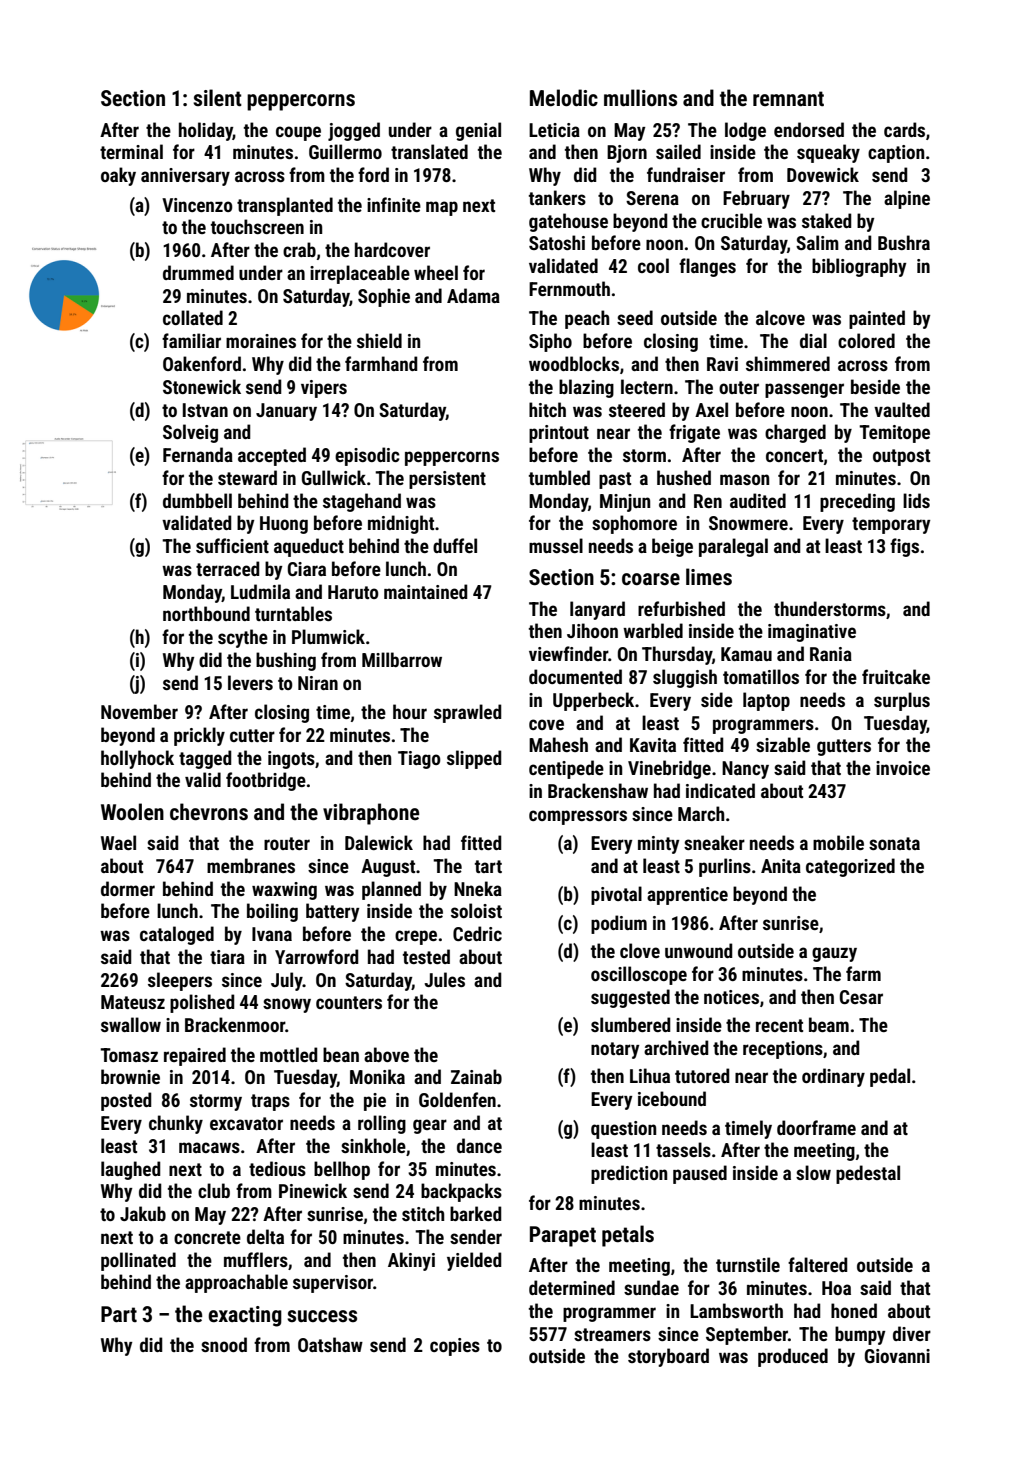 The height and width of the document is (1465, 1031). I want to click on silent, so click(217, 98).
